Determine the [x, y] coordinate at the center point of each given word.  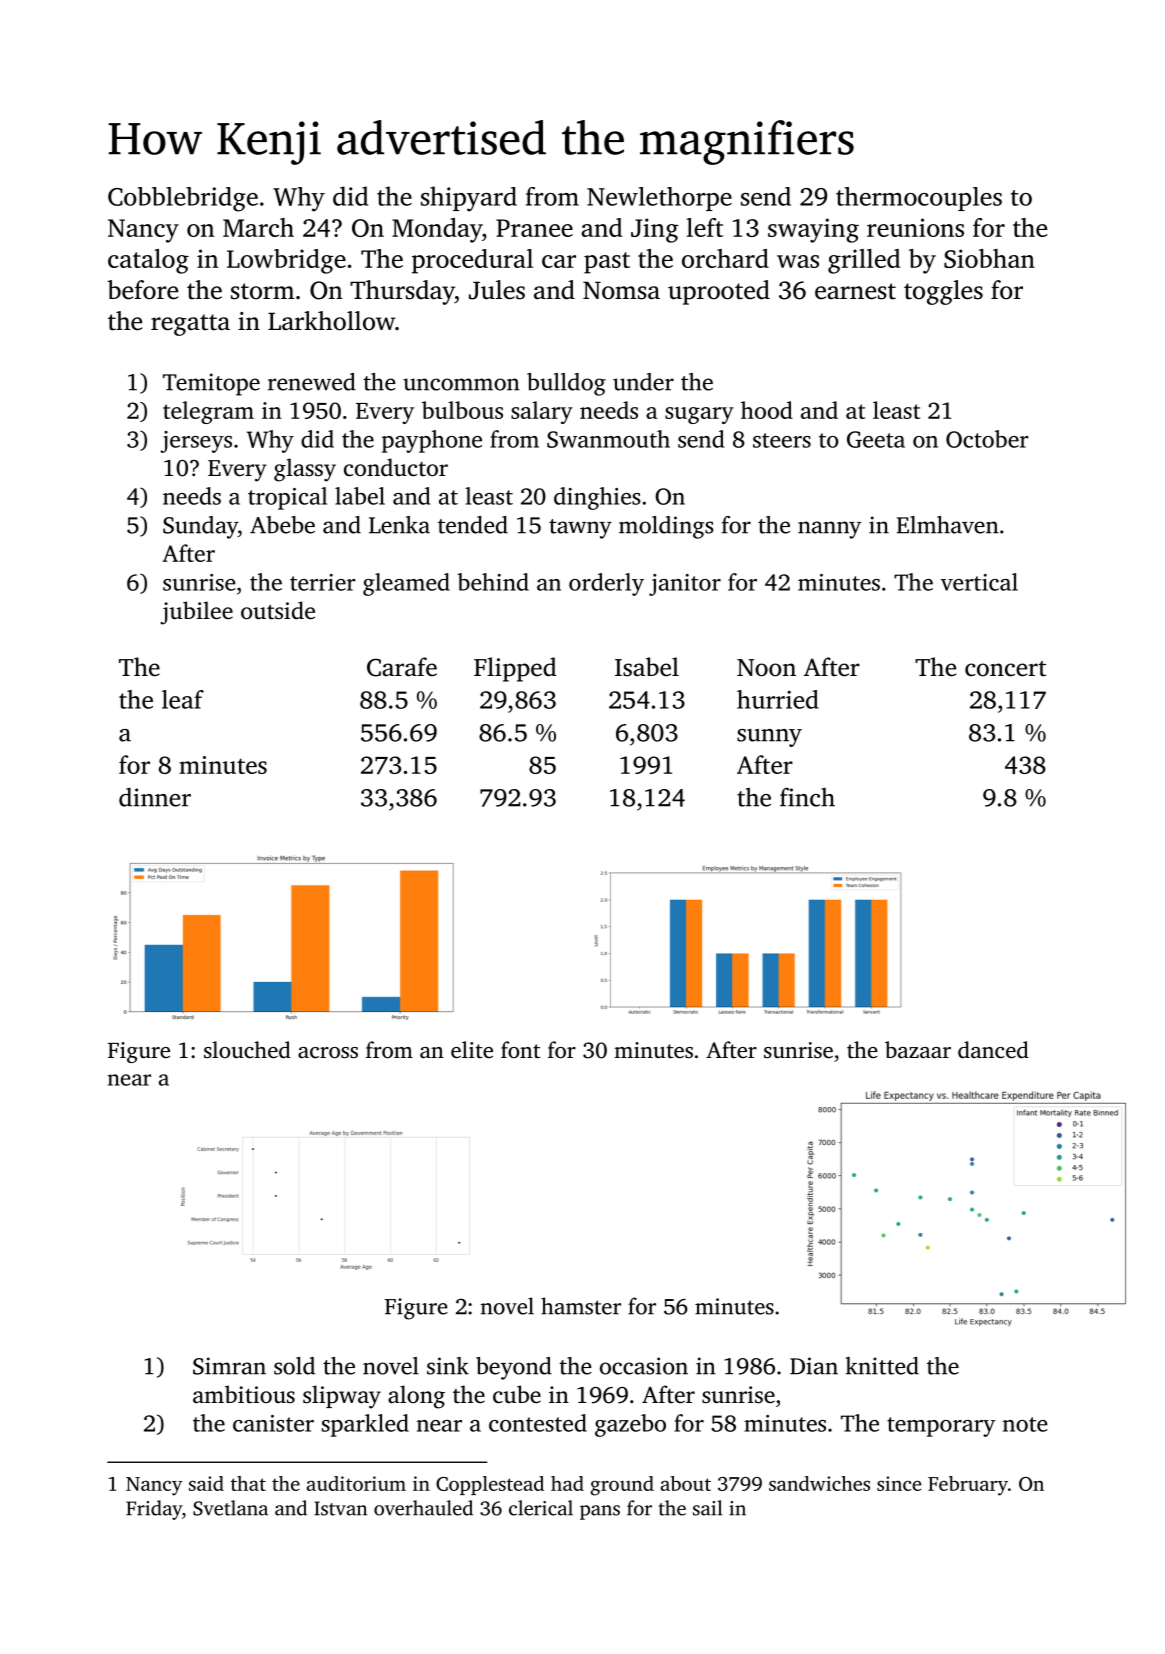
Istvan [340, 1508]
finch [807, 797]
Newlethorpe [659, 199]
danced [993, 1050]
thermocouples [919, 199]
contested [538, 1423]
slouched [247, 1050]
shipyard [469, 199]
